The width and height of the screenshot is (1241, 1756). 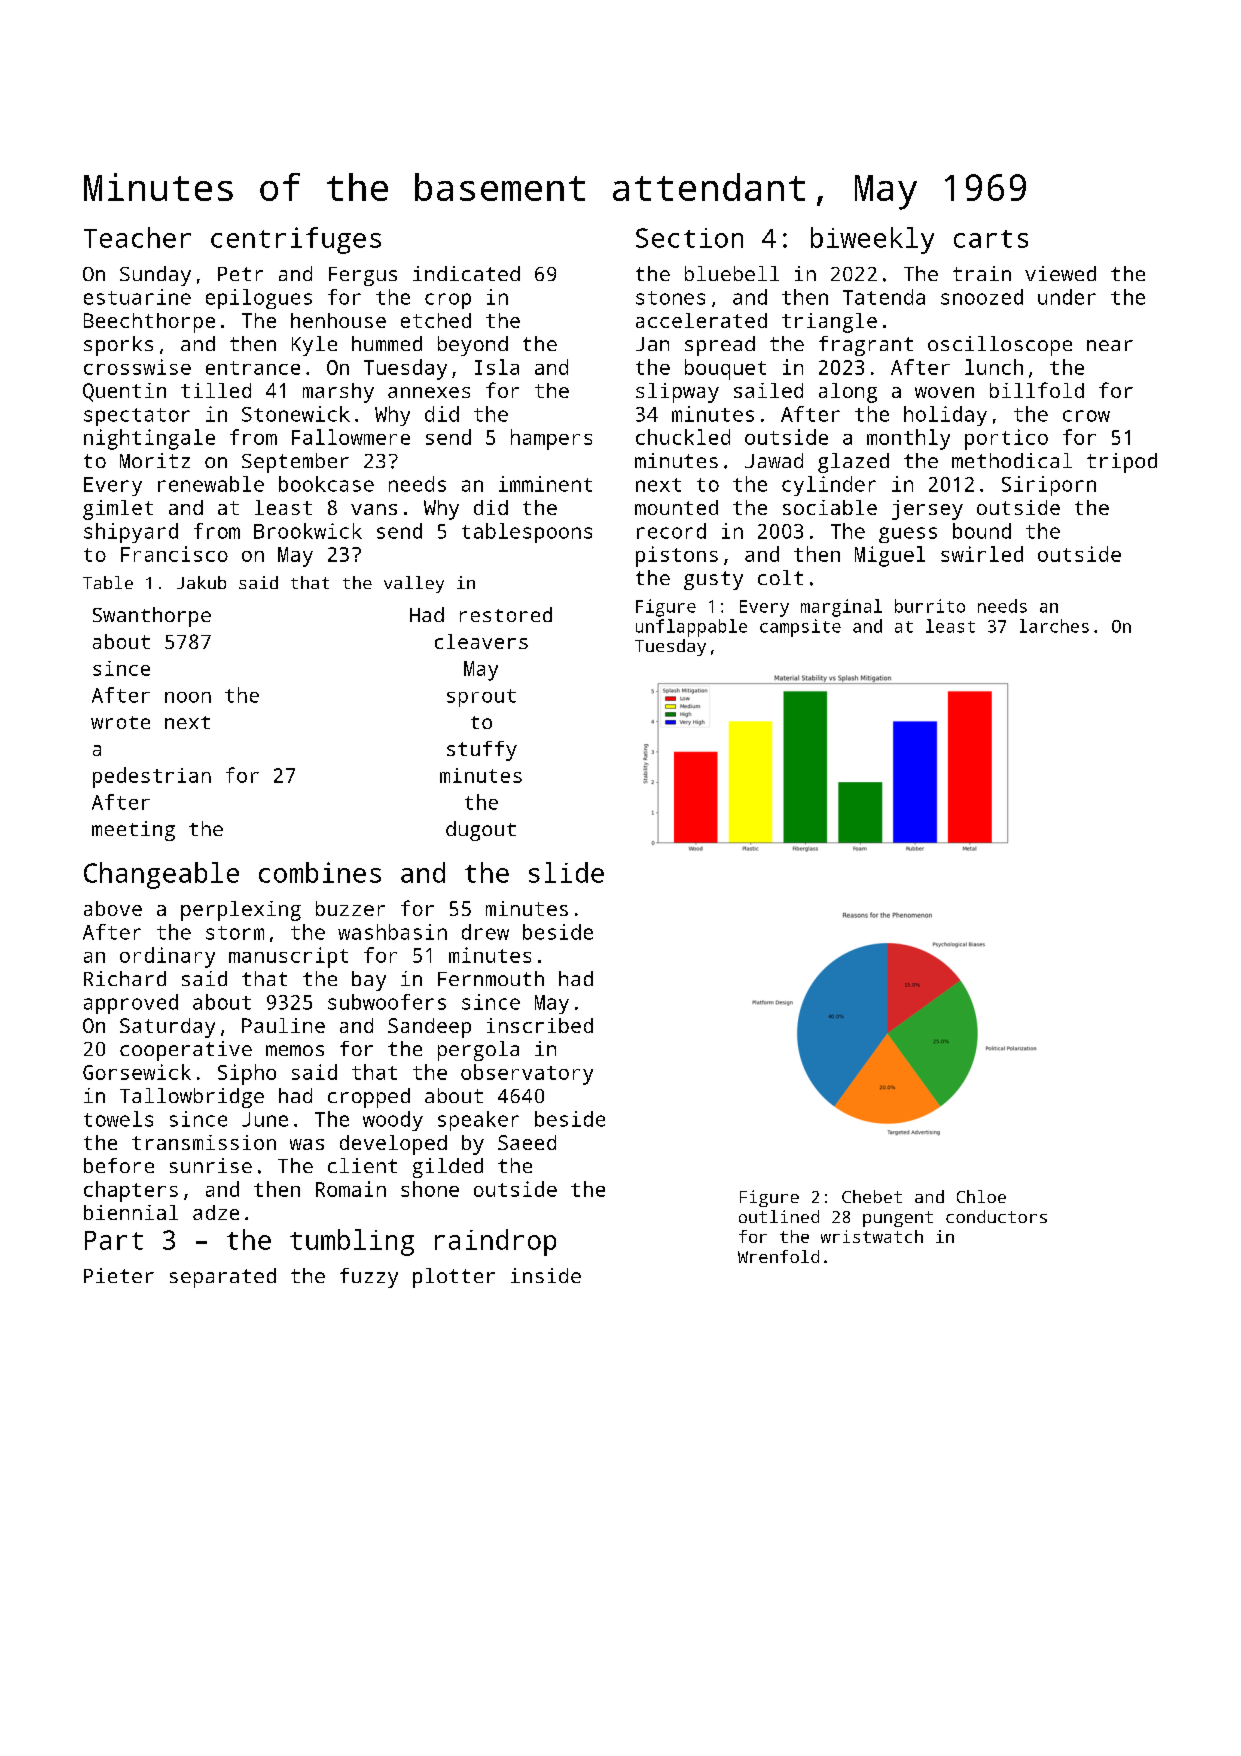 What do you see at coordinates (981, 1196) in the screenshot?
I see `Chloe` at bounding box center [981, 1196].
